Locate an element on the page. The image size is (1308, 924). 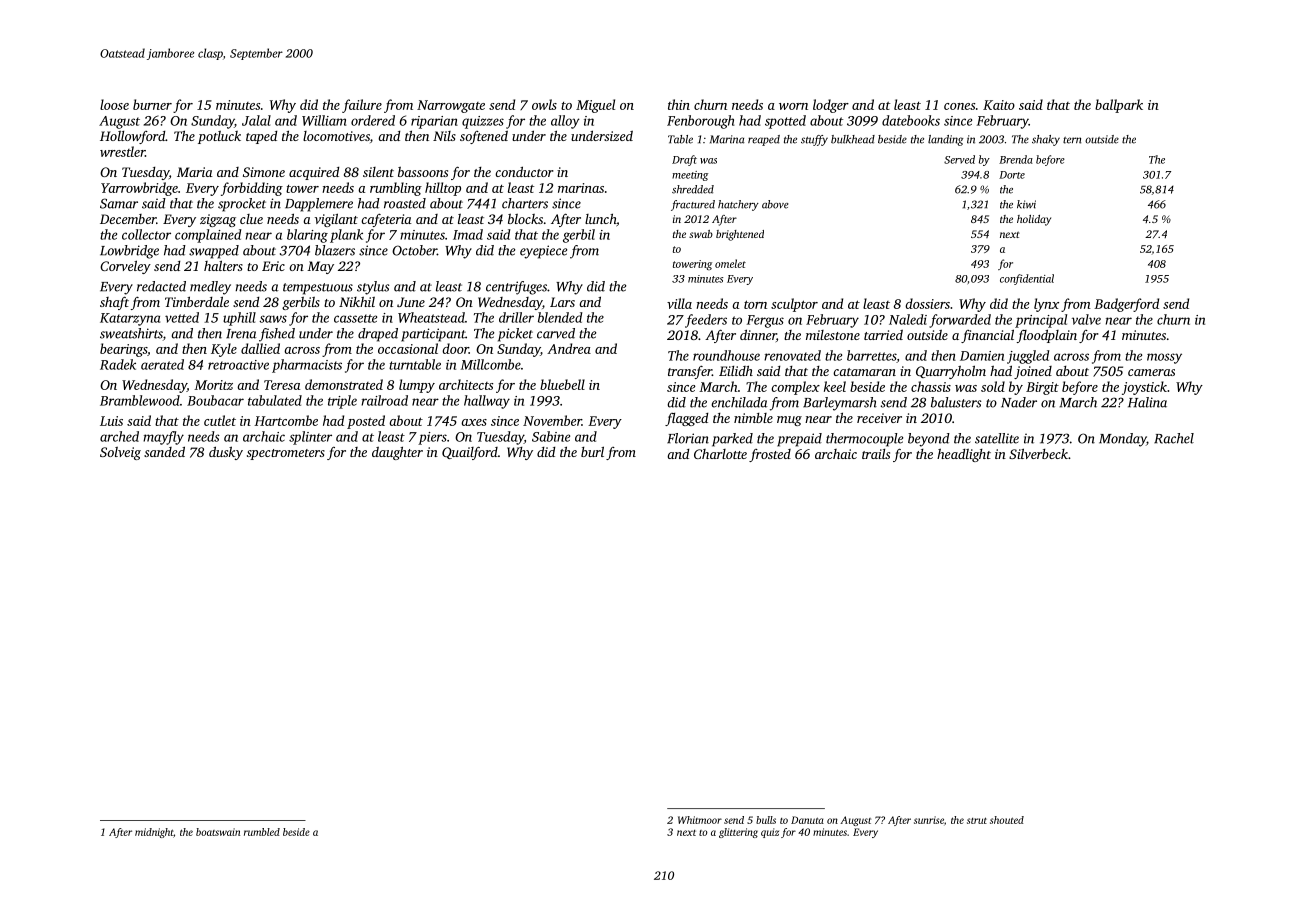
midnight is located at coordinates (154, 833).
